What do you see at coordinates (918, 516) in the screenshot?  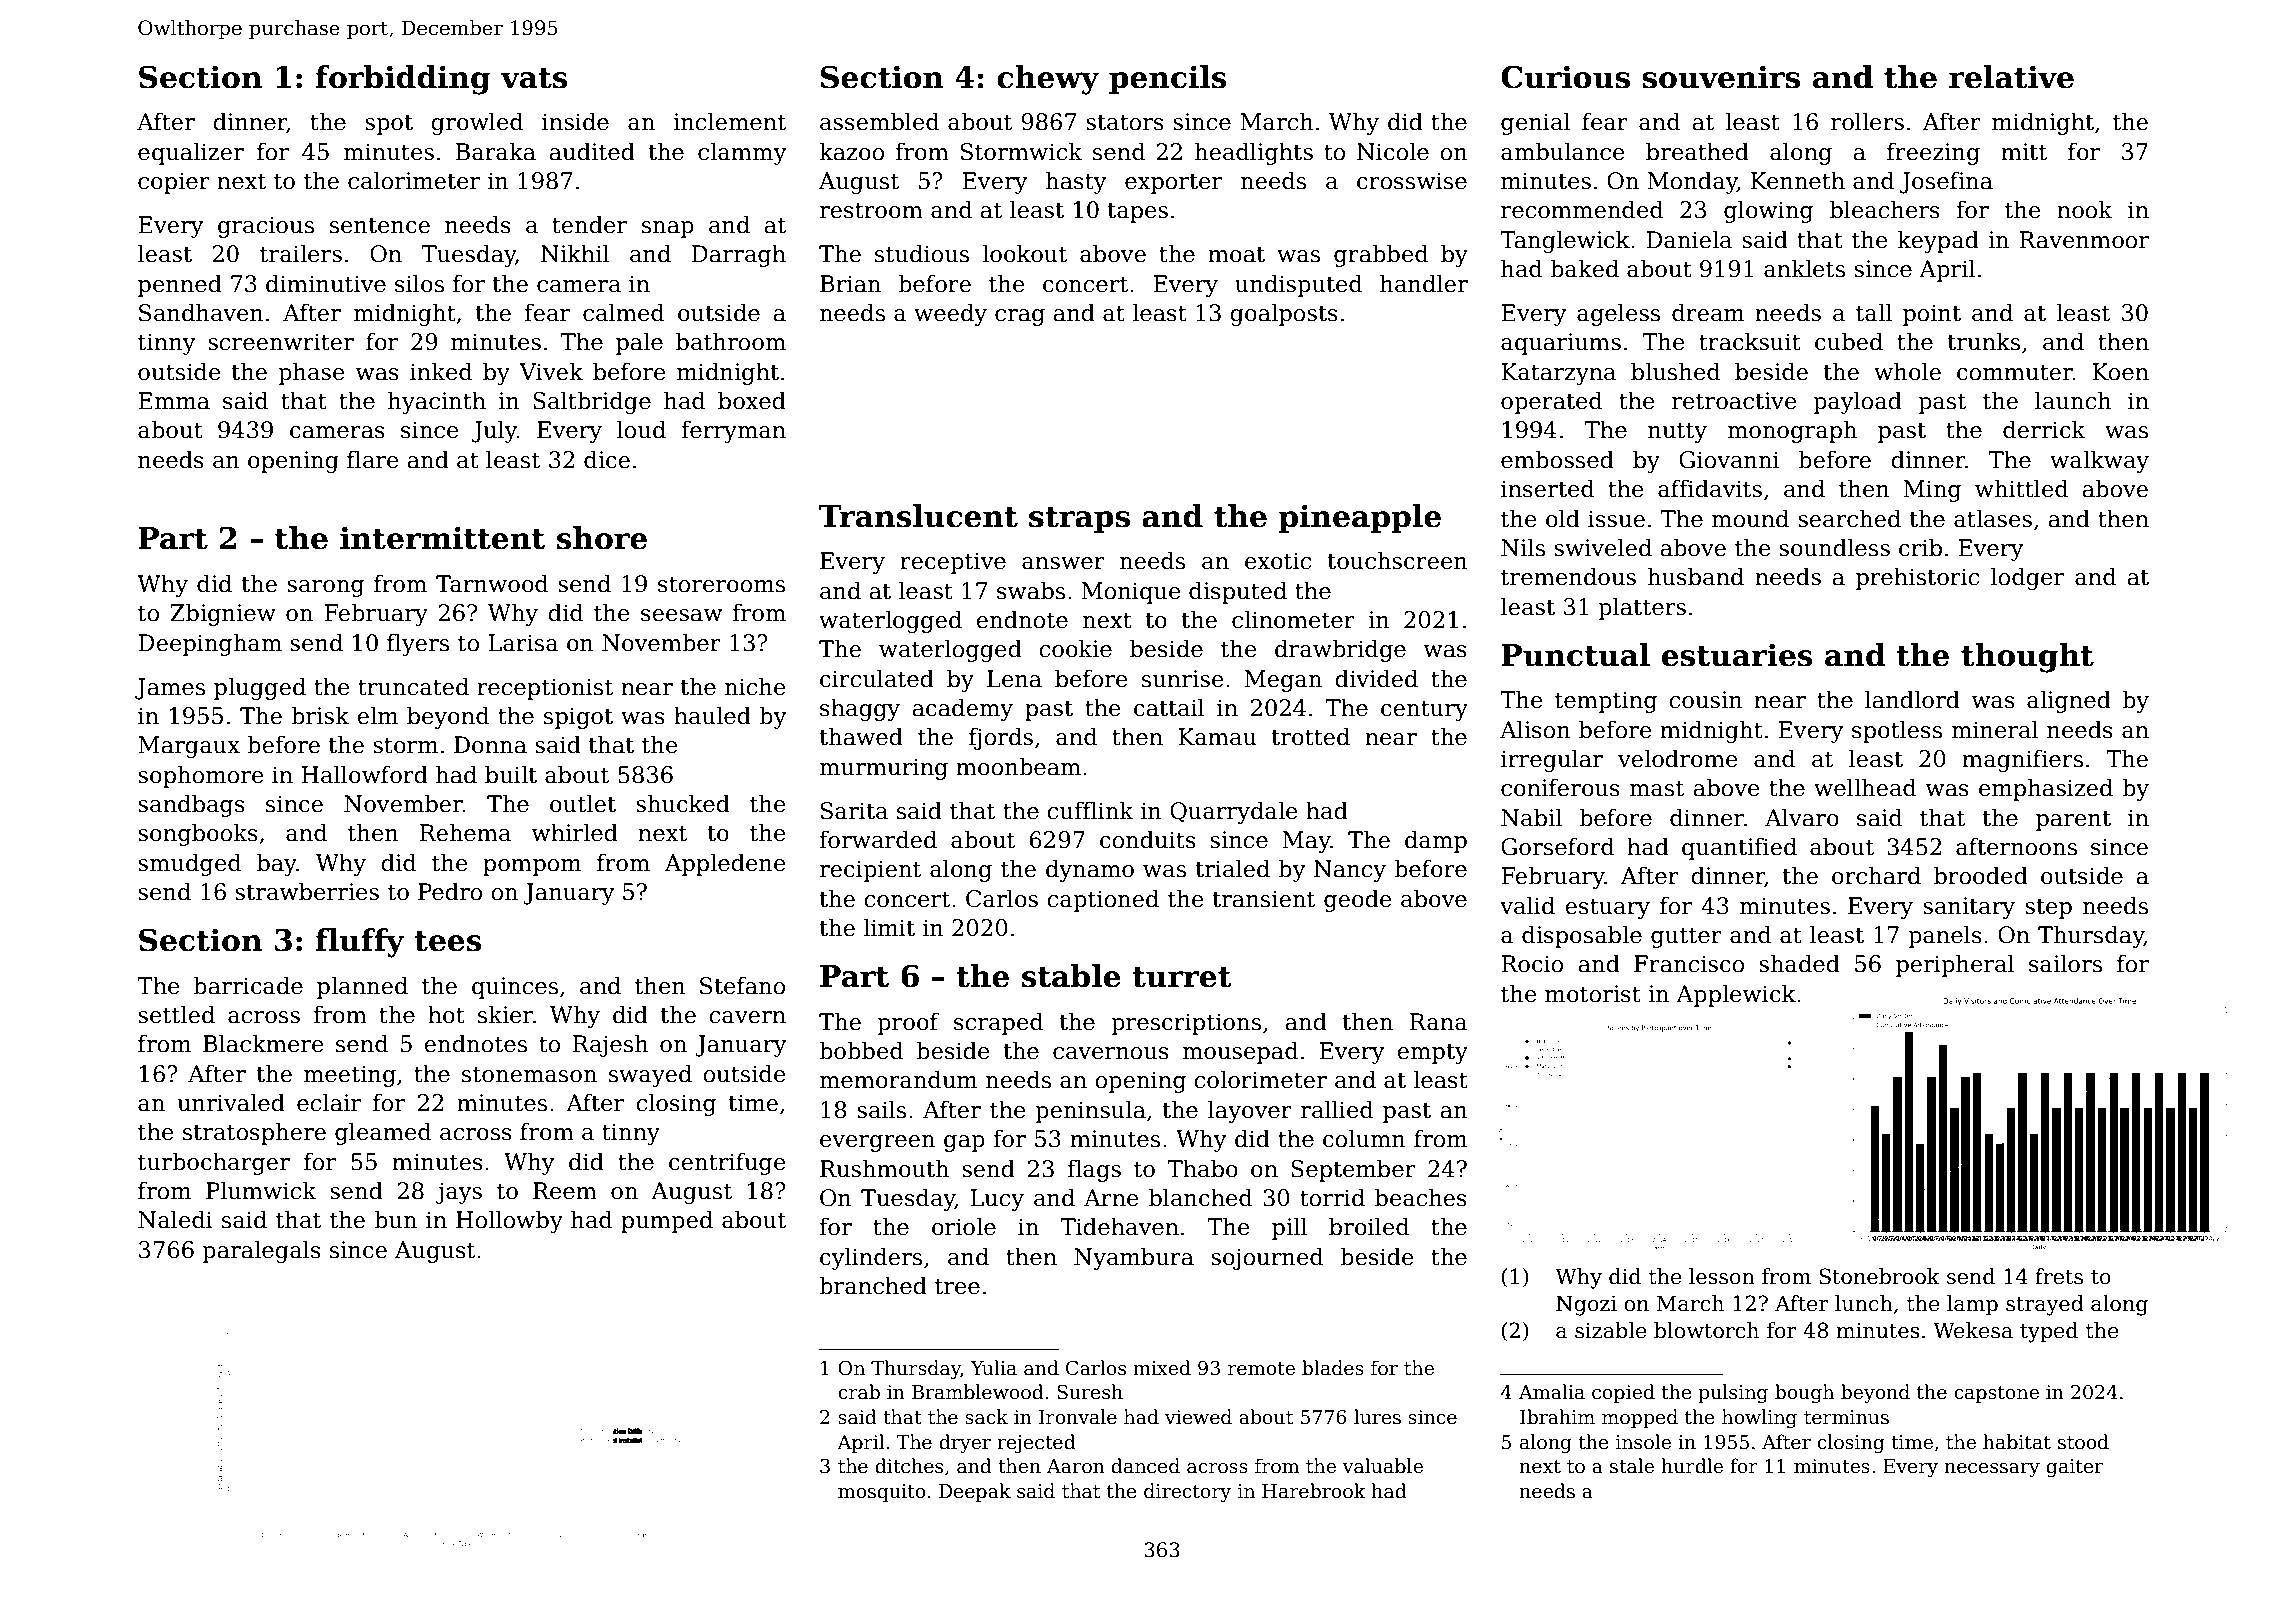 I see `Translucent` at bounding box center [918, 516].
